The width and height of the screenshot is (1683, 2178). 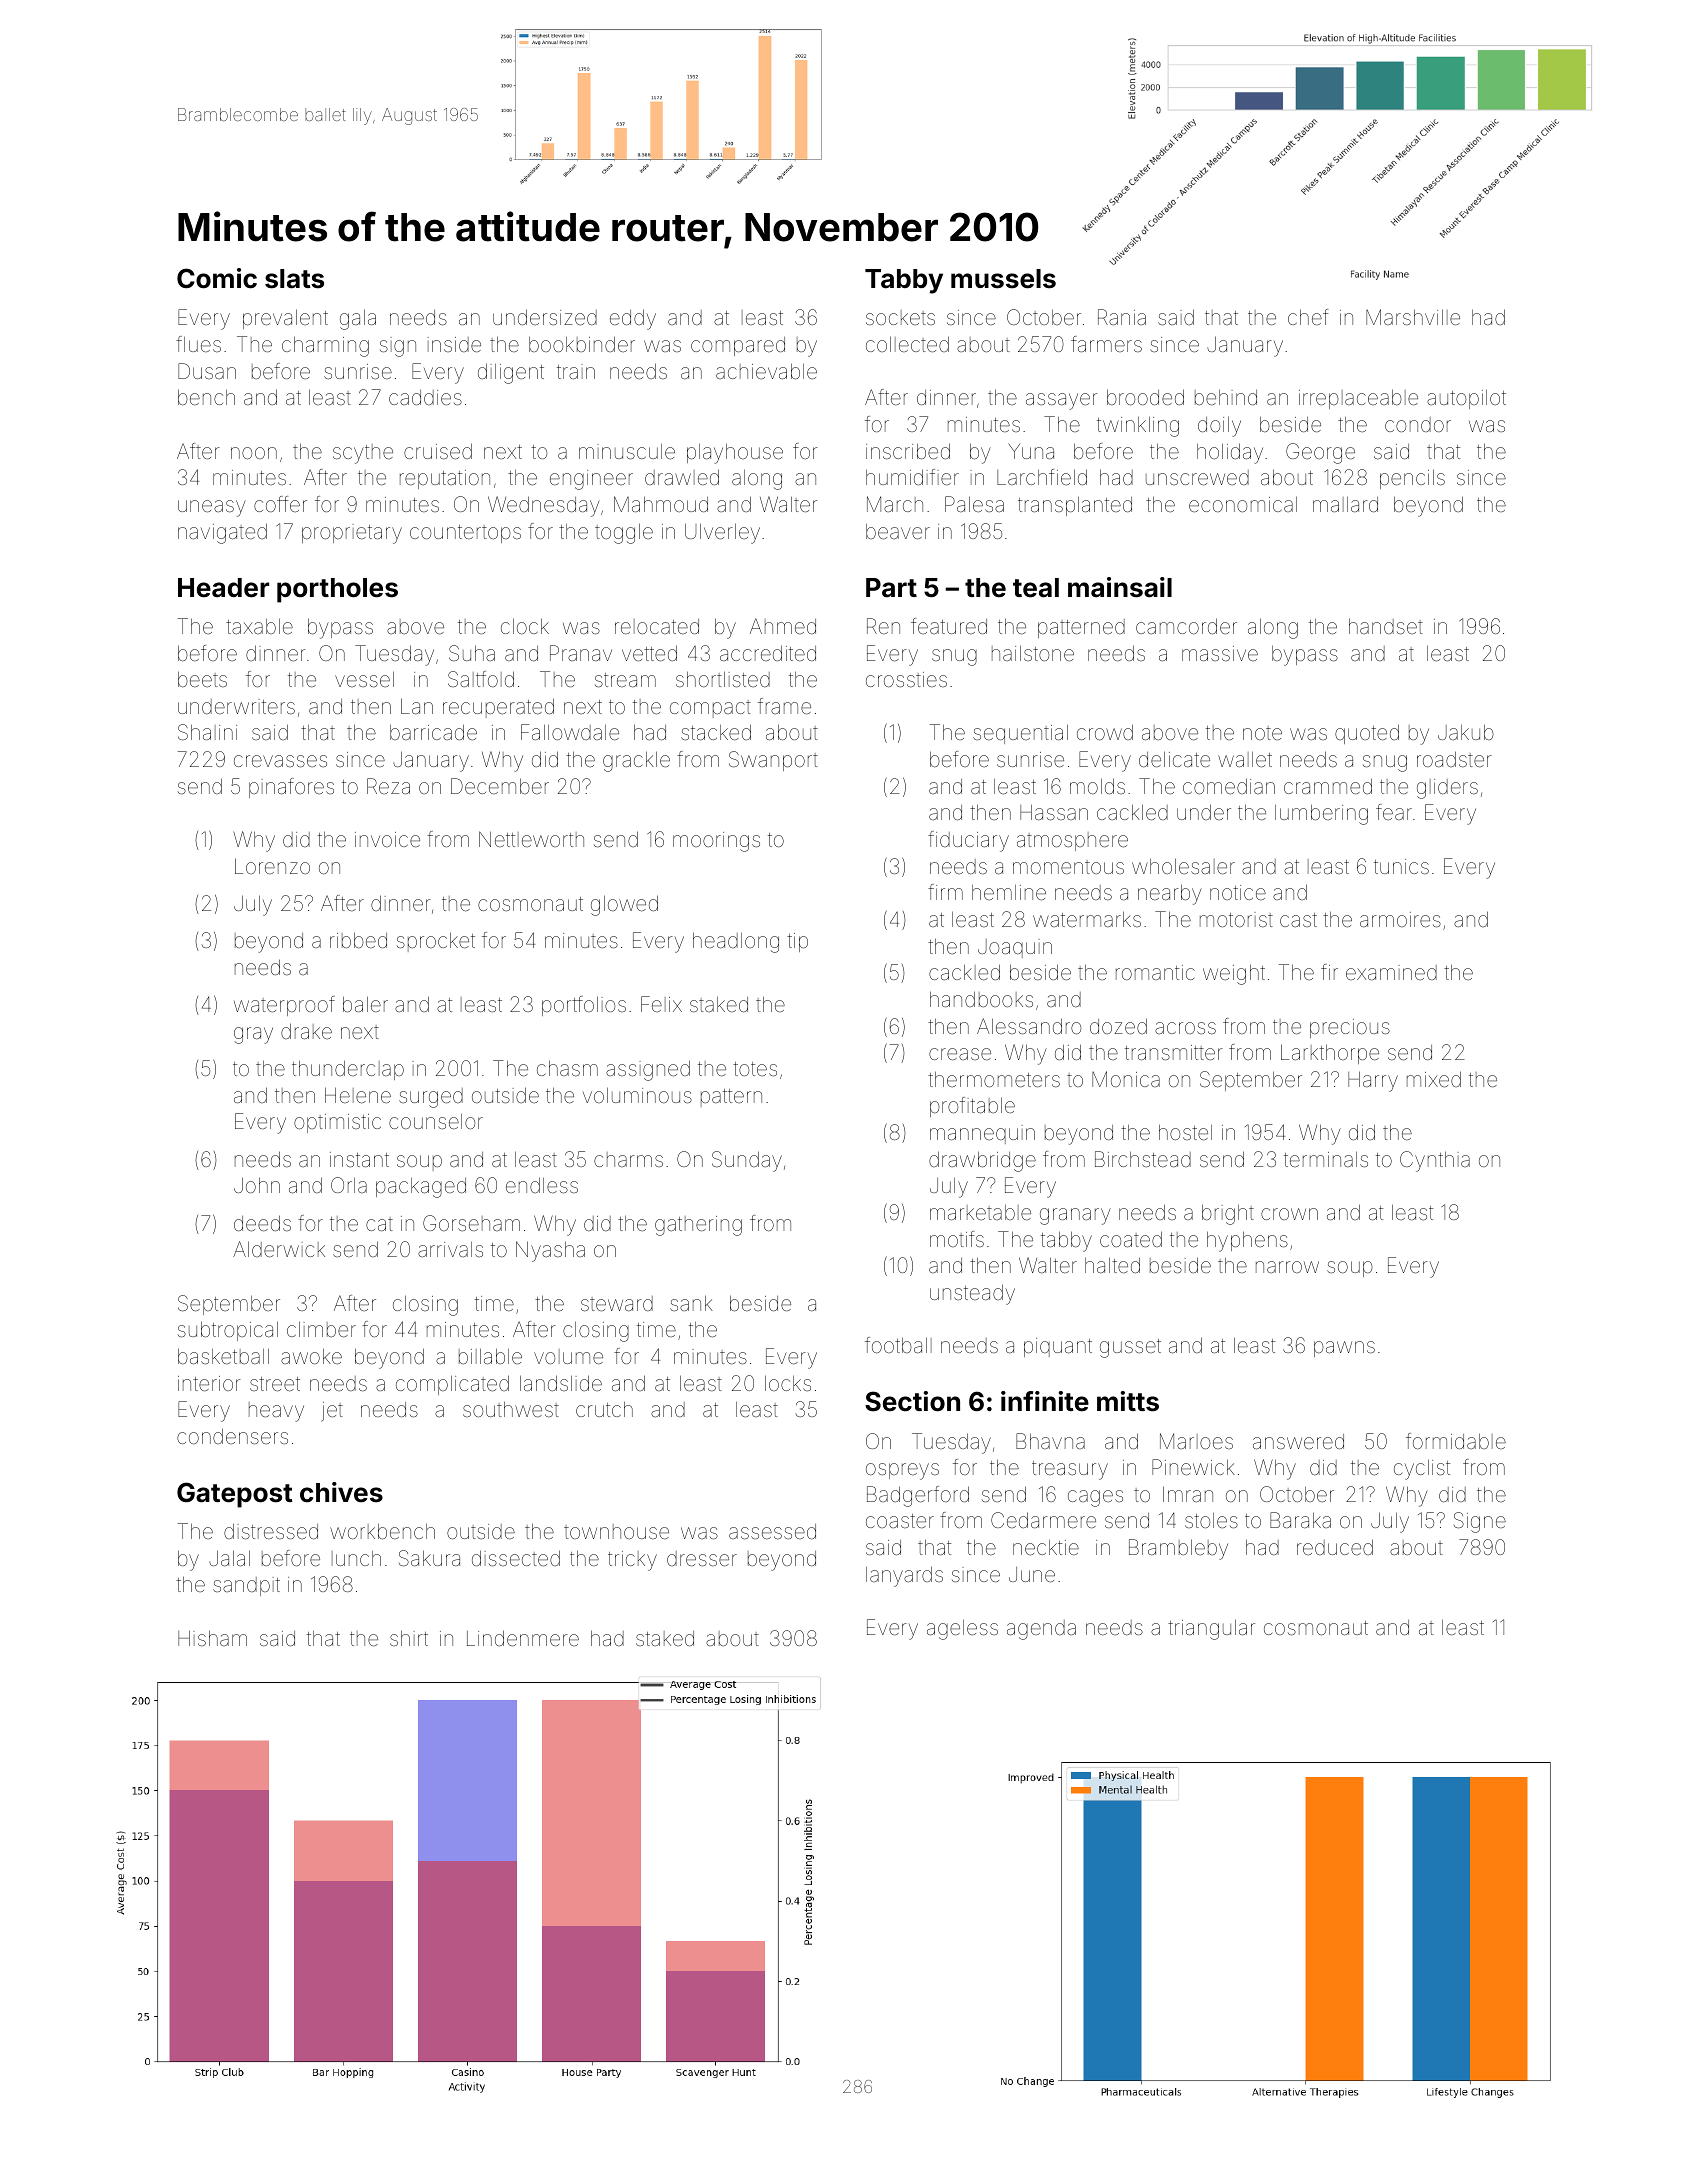 What do you see at coordinates (1298, 1441) in the screenshot?
I see `answered` at bounding box center [1298, 1441].
